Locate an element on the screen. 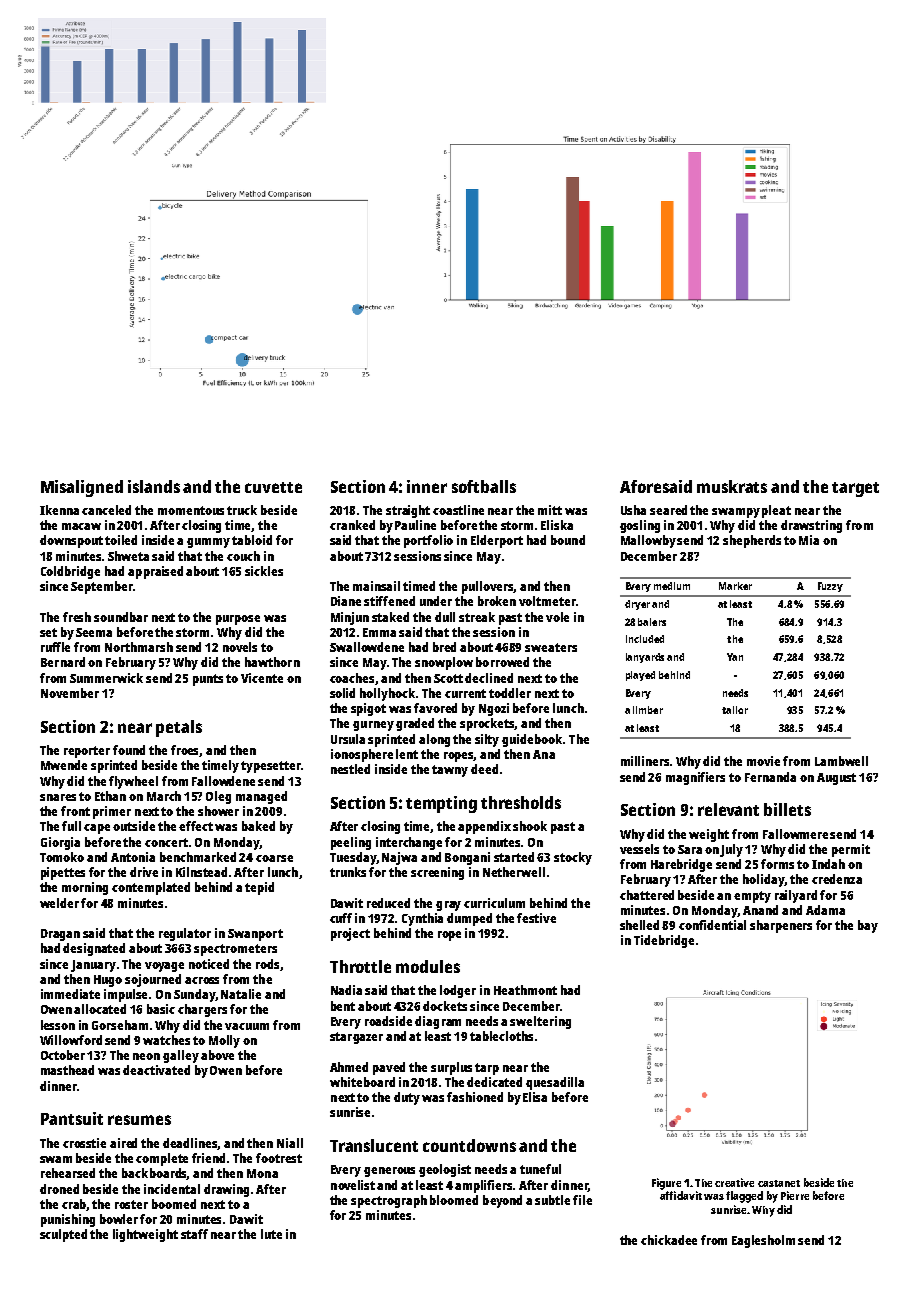 The image size is (924, 1308). sickles is located at coordinates (264, 571).
